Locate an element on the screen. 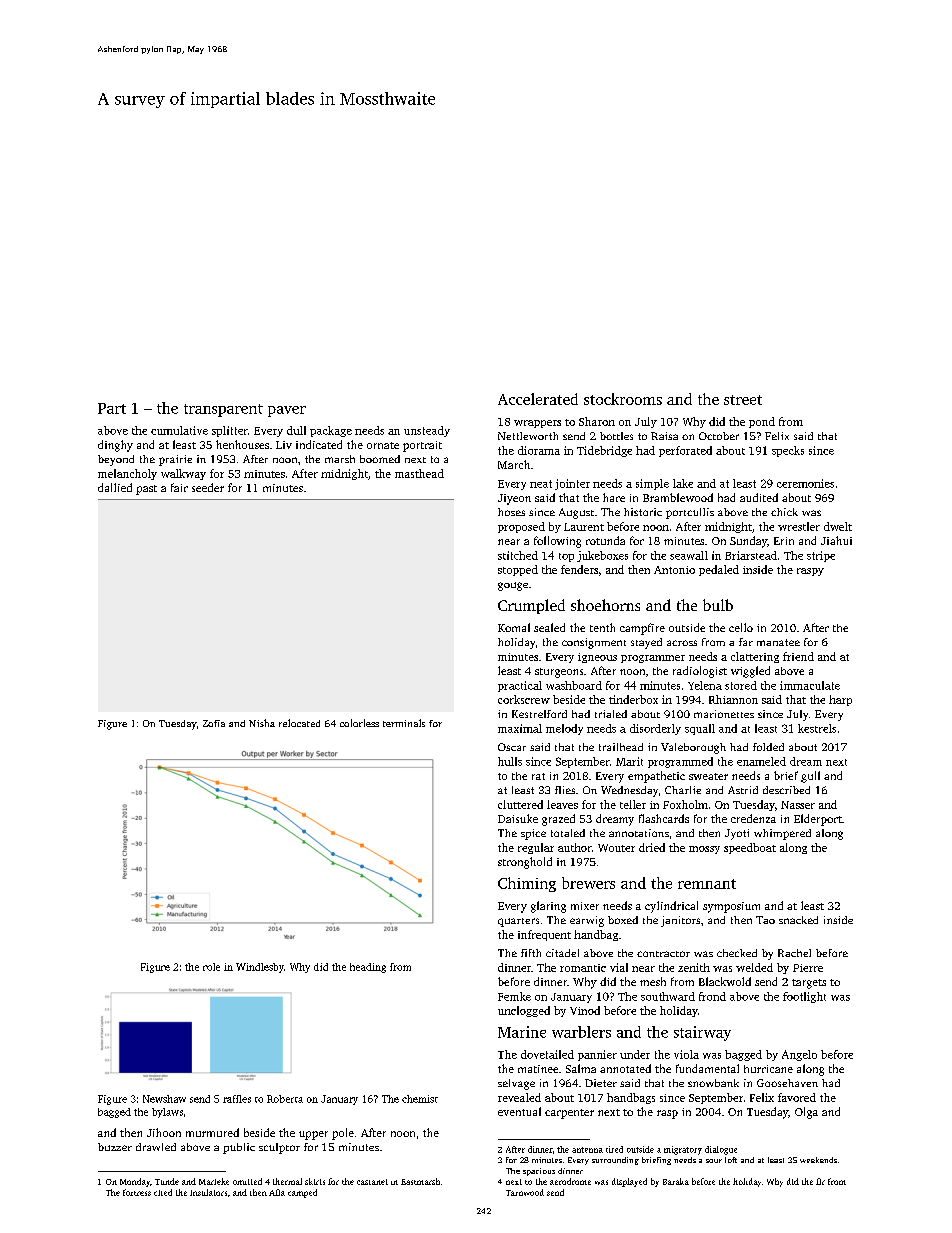  street is located at coordinates (743, 400).
